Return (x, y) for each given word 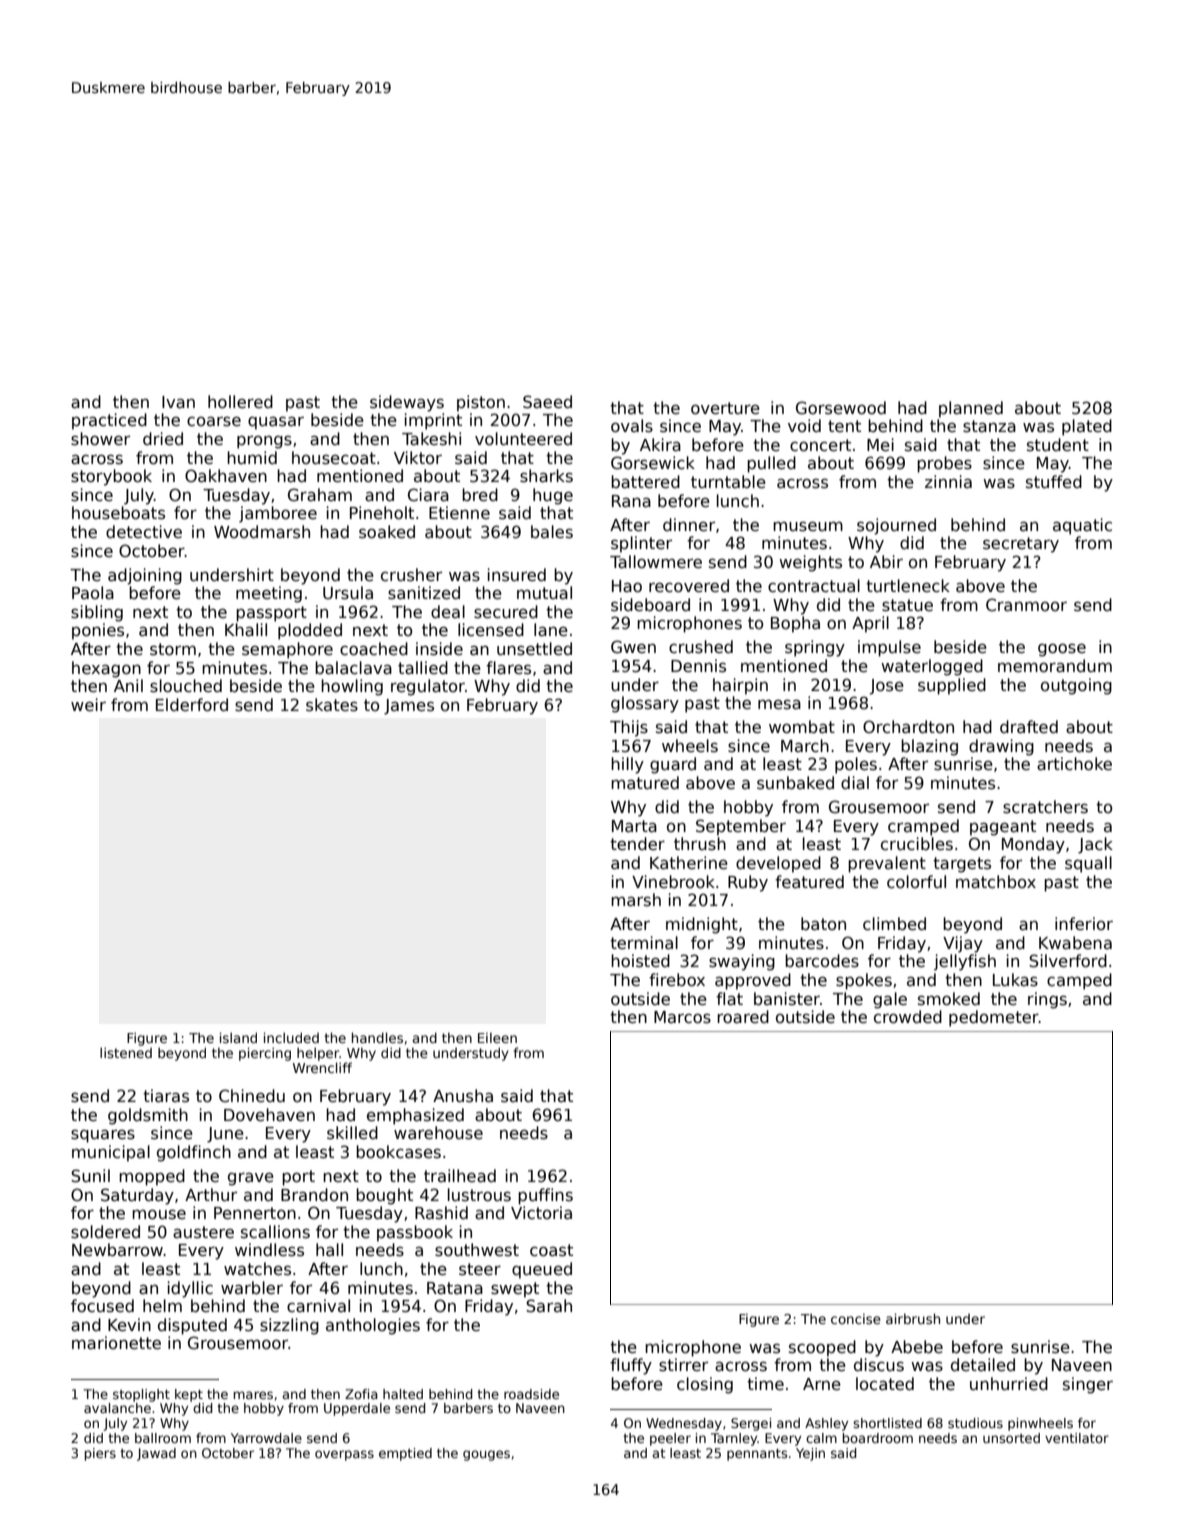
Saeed (547, 402)
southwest (477, 1250)
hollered (240, 401)
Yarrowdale (266, 1438)
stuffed (1054, 481)
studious (975, 1423)
